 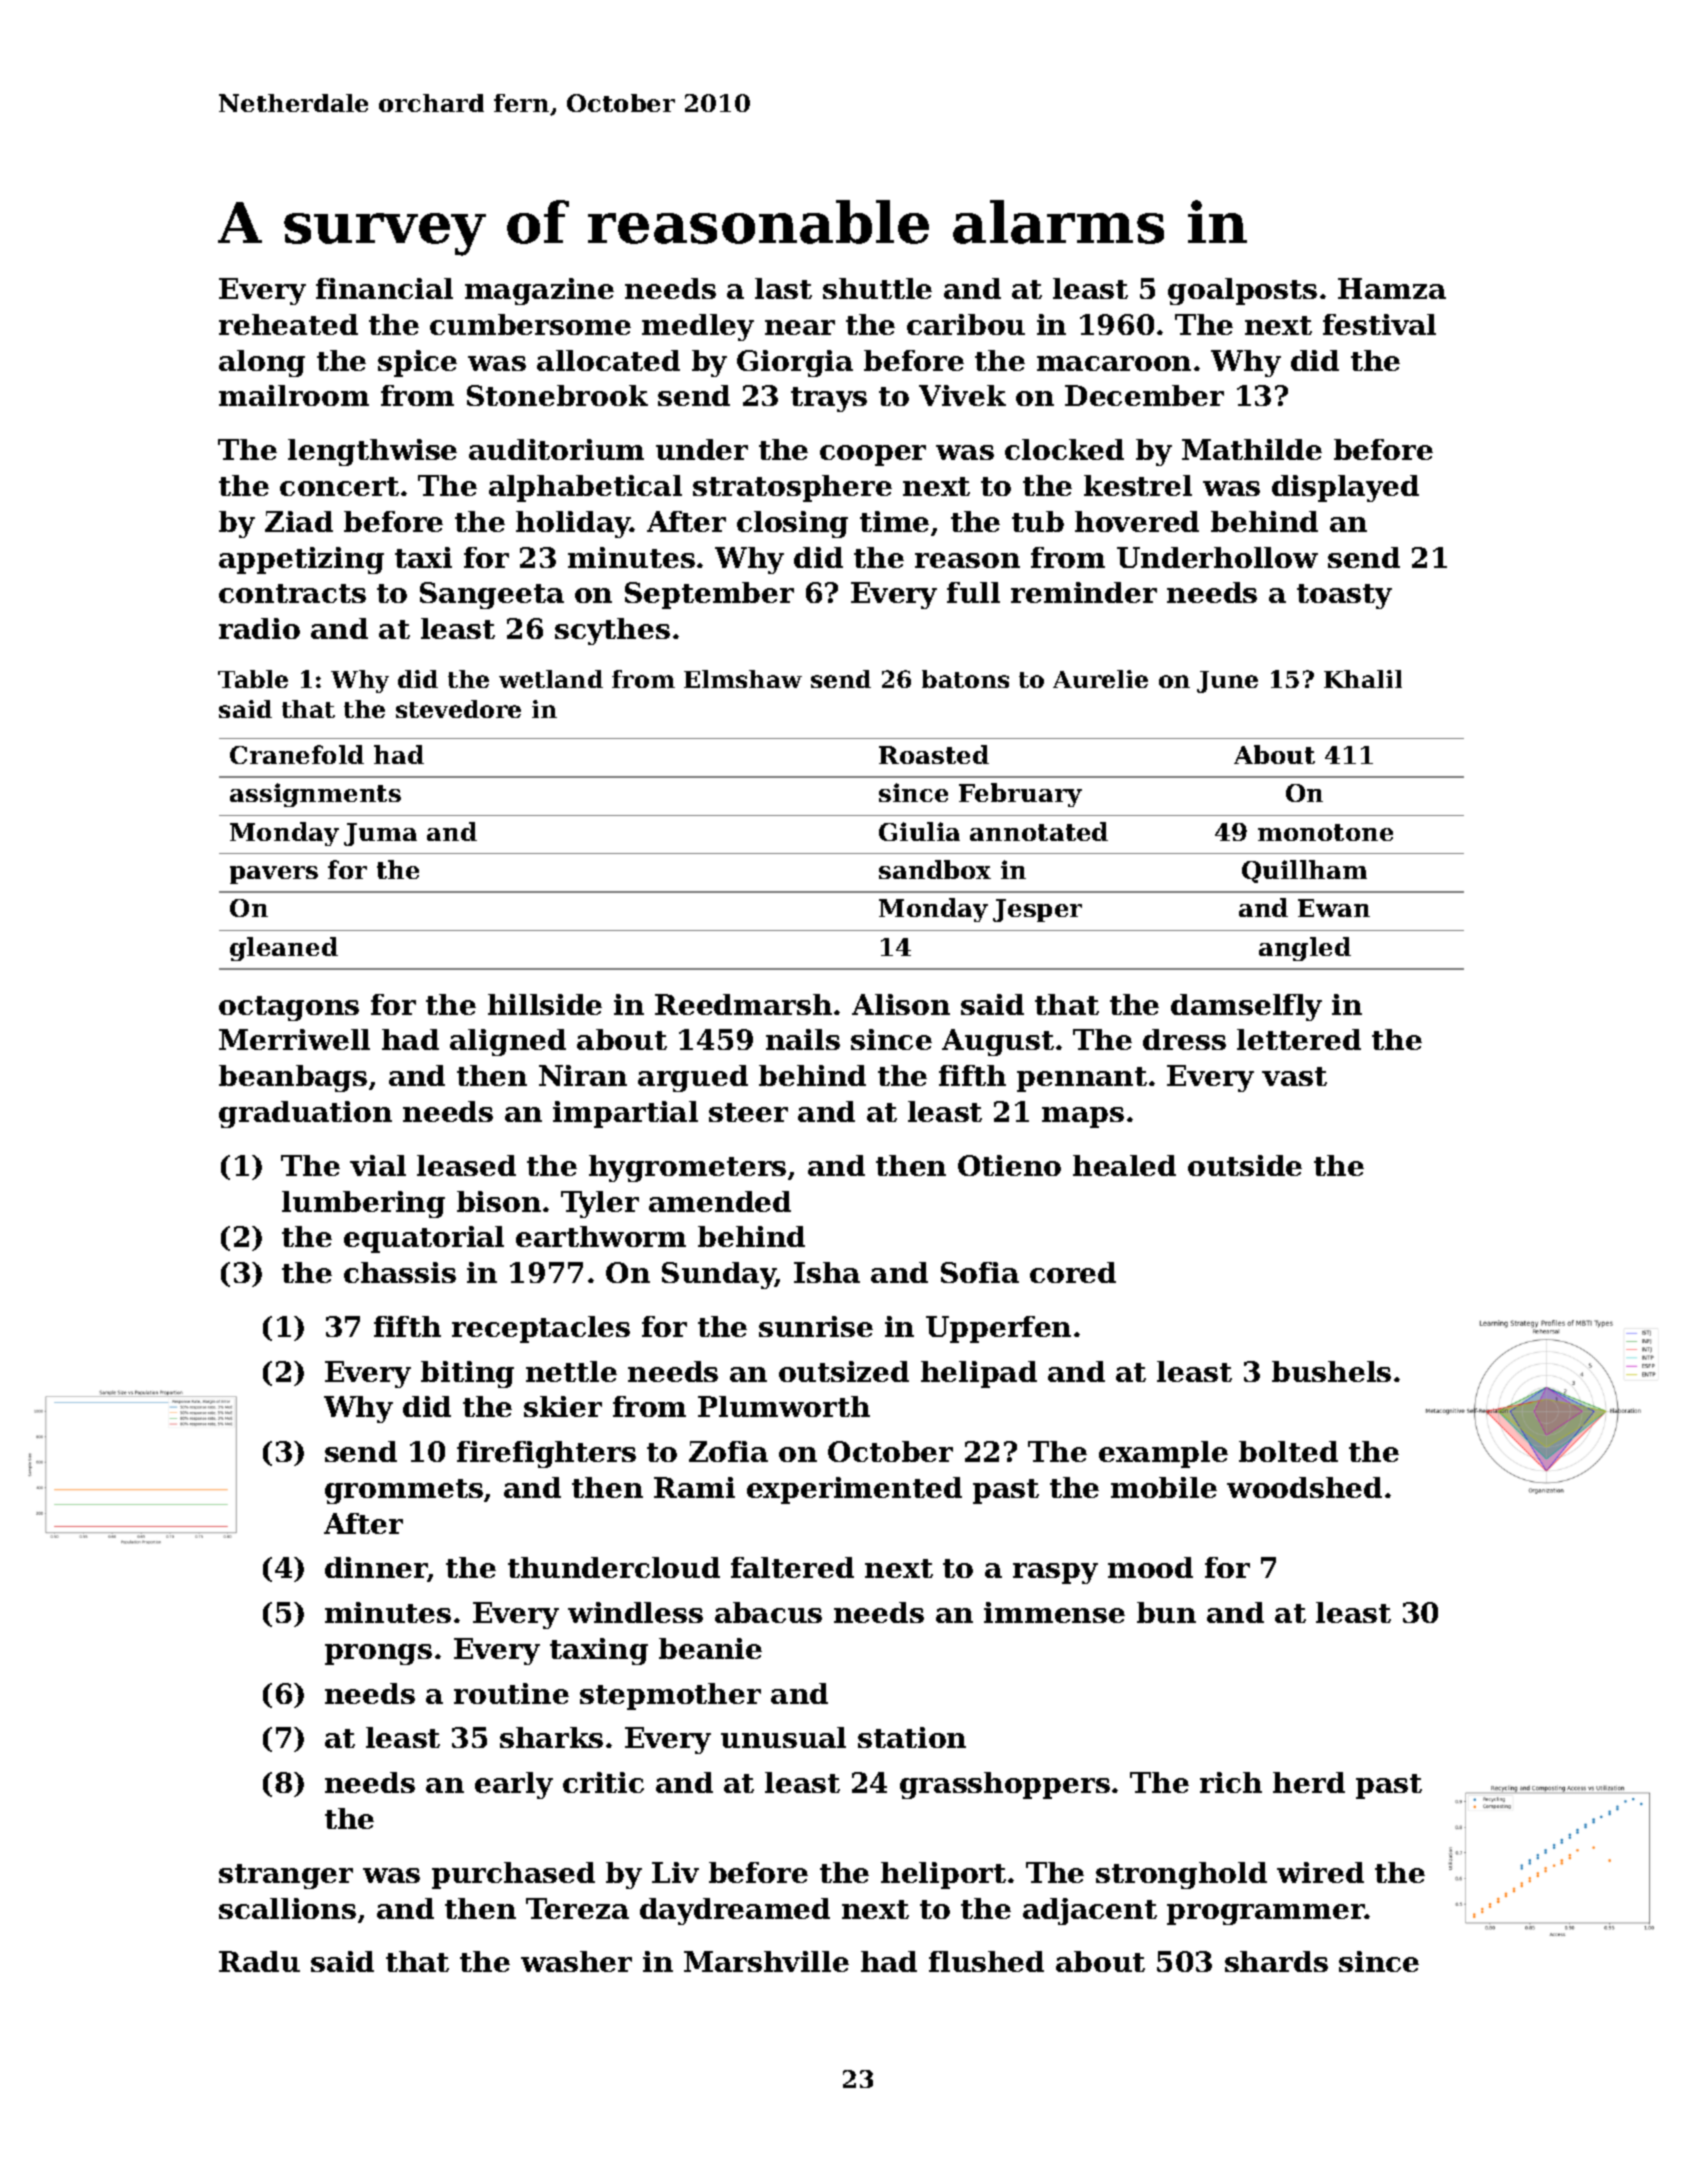 What do you see at coordinates (1054, 1612) in the screenshot?
I see `immense` at bounding box center [1054, 1612].
